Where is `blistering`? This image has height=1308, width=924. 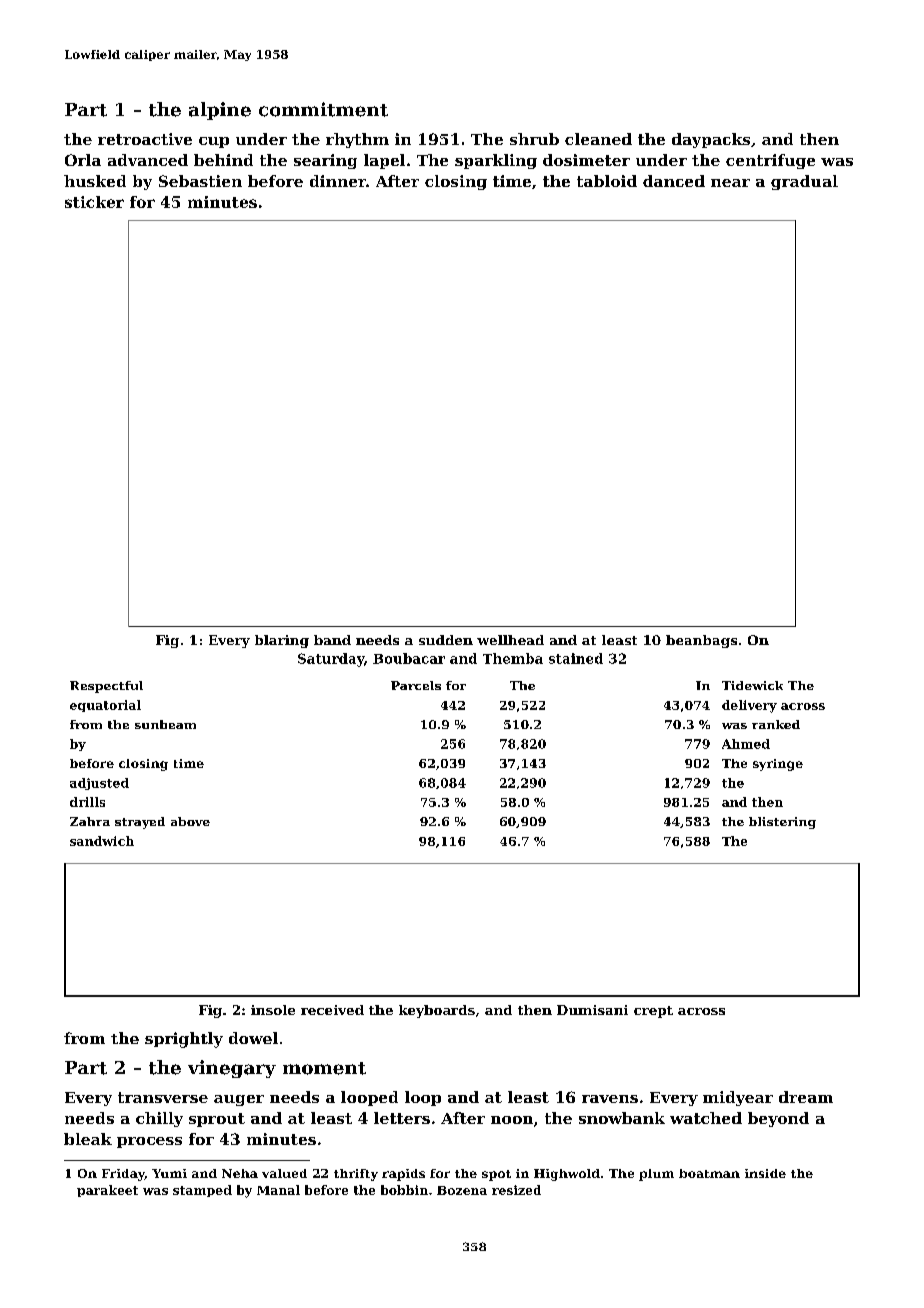 blistering is located at coordinates (782, 823).
